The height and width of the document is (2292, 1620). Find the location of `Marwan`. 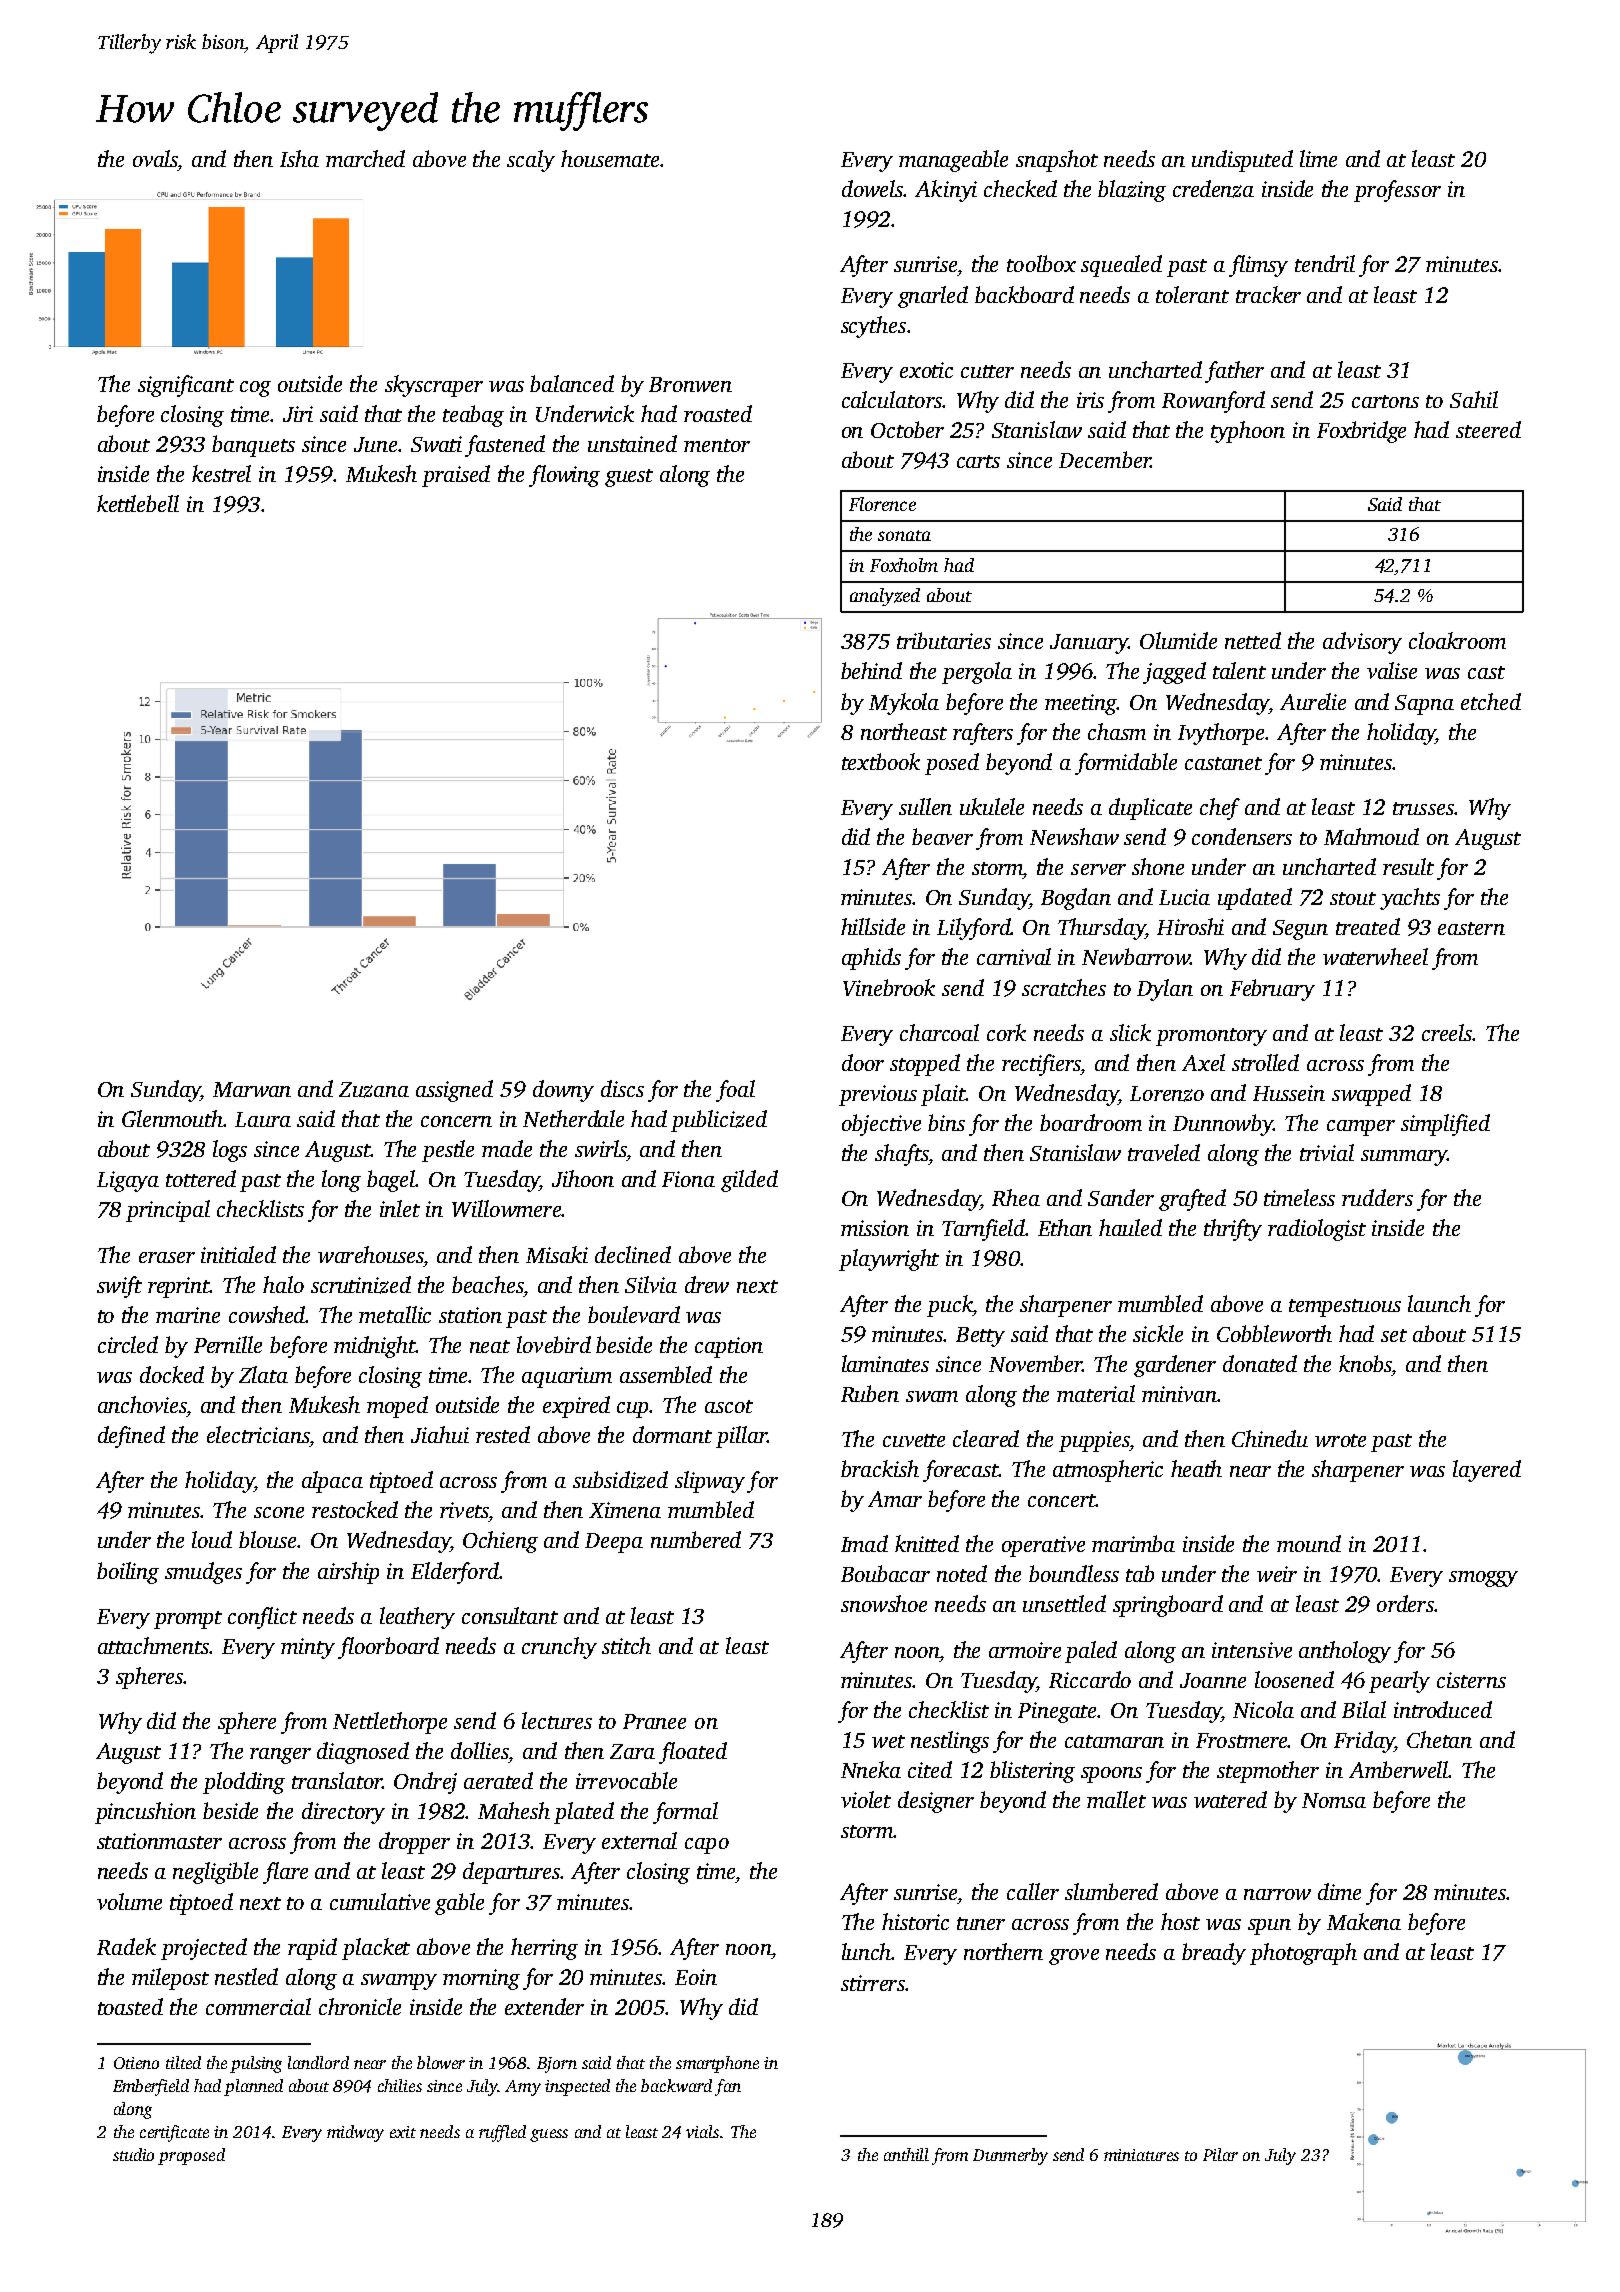

Marwan is located at coordinates (252, 1089).
